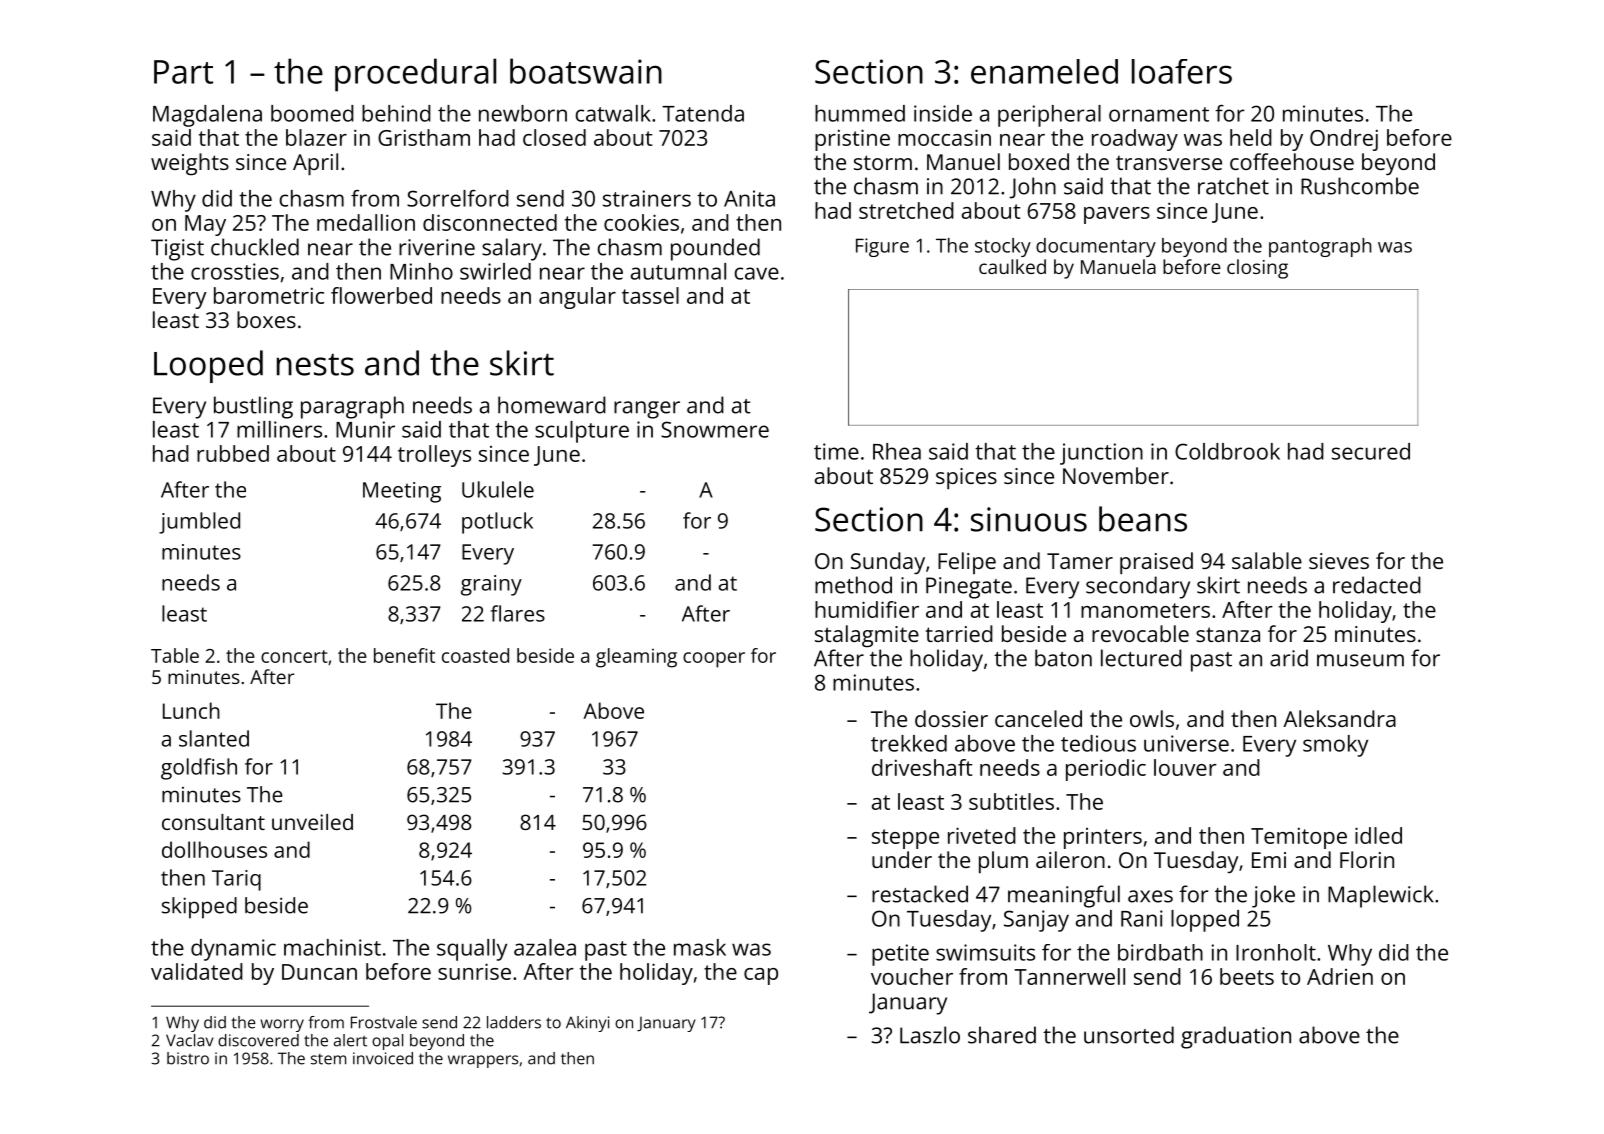 This screenshot has width=1604, height=1134. Describe the element at coordinates (402, 492) in the screenshot. I see `Meeting` at that location.
